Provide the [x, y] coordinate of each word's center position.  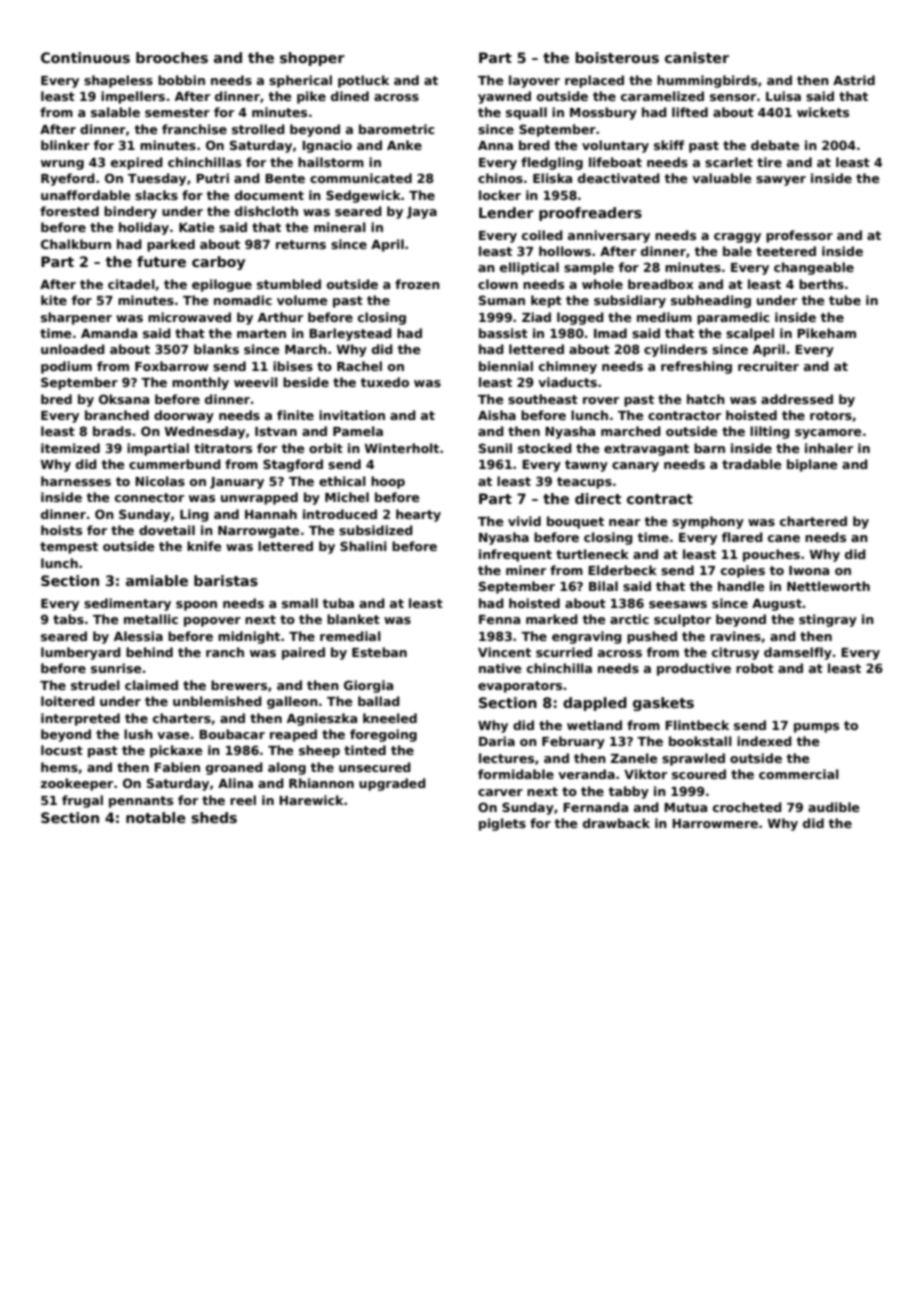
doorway [184, 416]
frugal [82, 801]
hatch [706, 399]
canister [697, 57]
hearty [418, 515]
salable [115, 112]
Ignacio [327, 146]
